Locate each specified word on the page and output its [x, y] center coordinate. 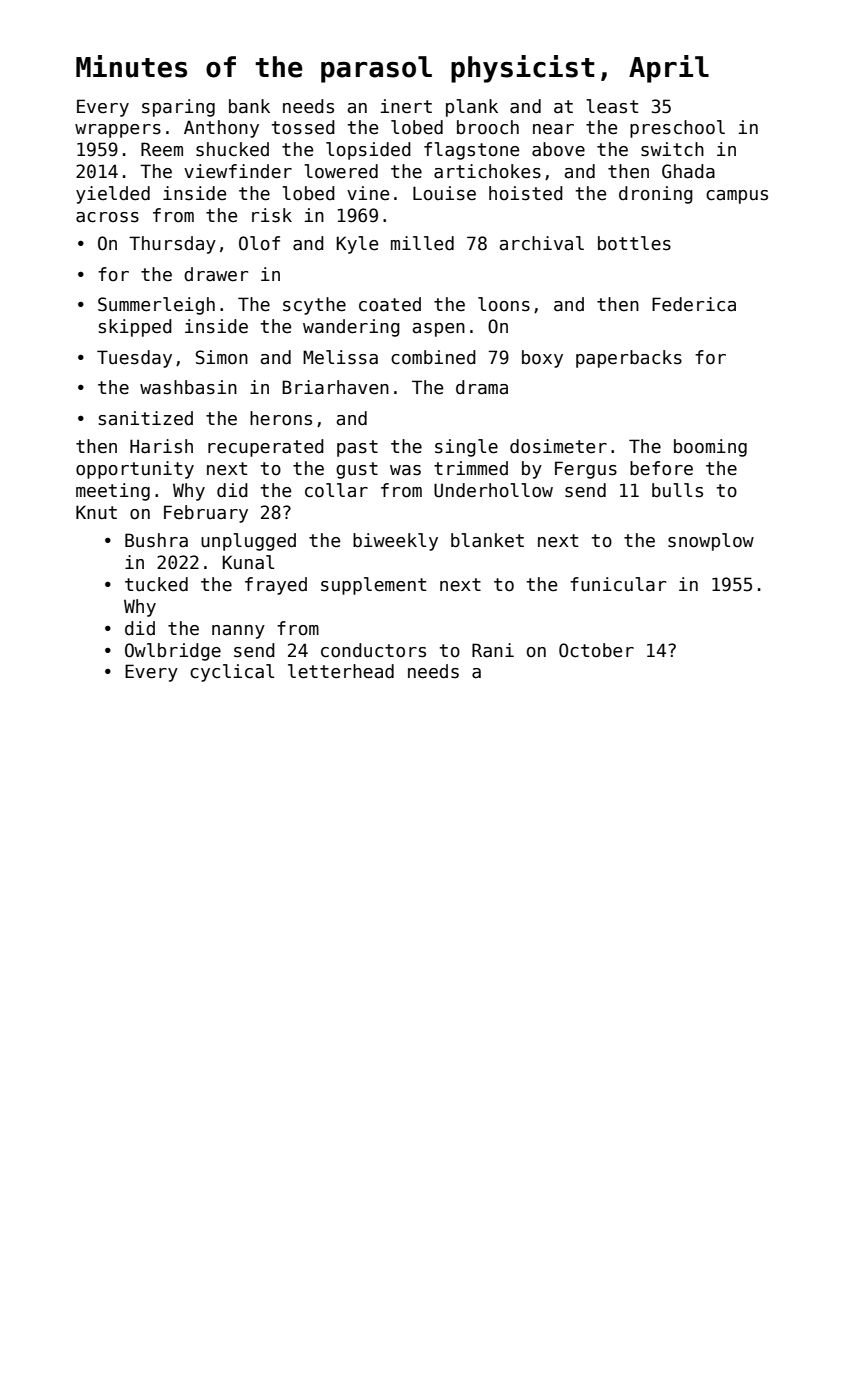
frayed [276, 586]
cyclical [232, 673]
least [612, 106]
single [466, 448]
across [107, 217]
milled [422, 243]
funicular [618, 584]
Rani [493, 650]
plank [472, 108]
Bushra [156, 540]
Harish [161, 446]
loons [504, 304]
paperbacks [629, 359]
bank [249, 106]
